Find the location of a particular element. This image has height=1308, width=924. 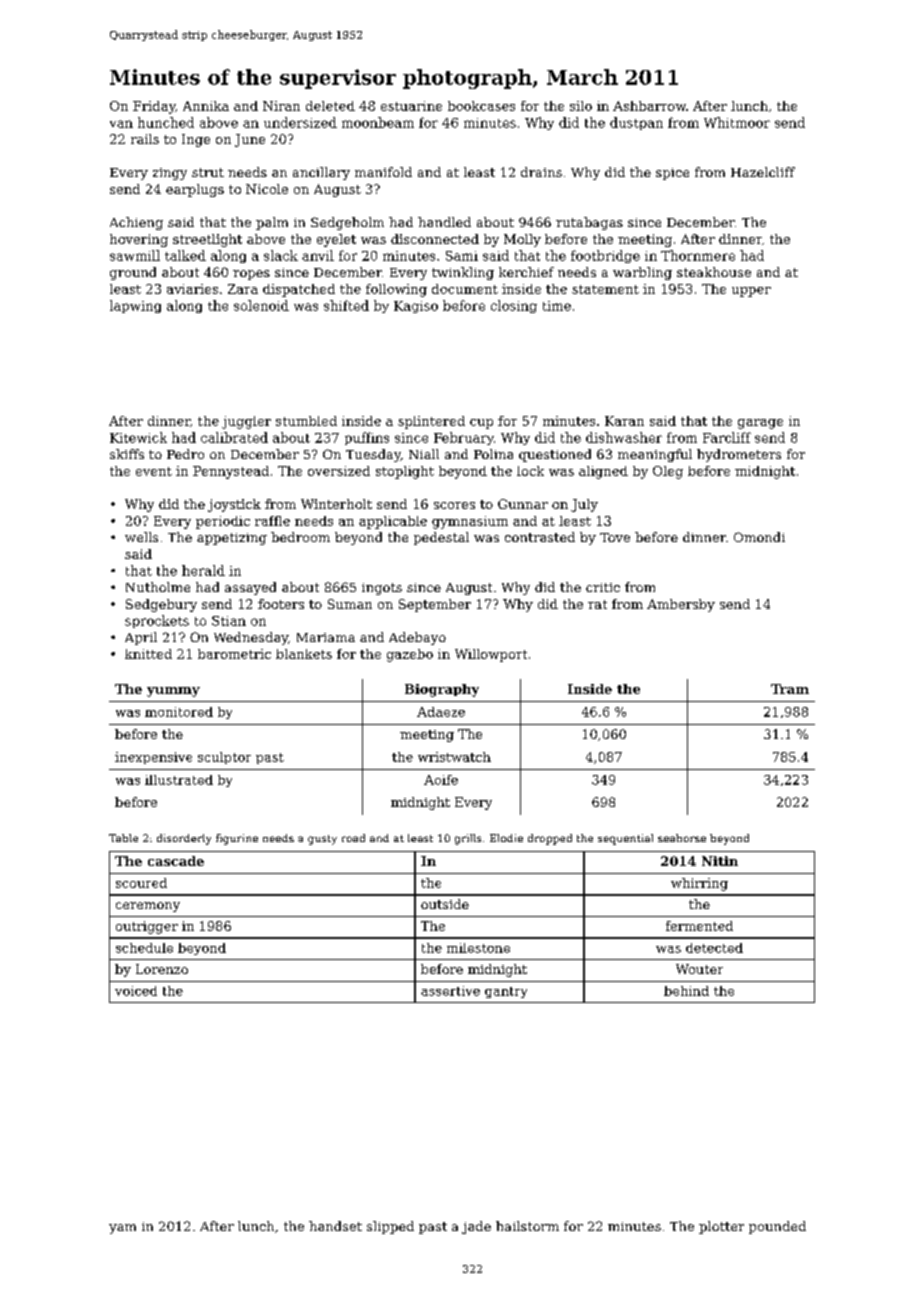

Omondi is located at coordinates (759, 537).
